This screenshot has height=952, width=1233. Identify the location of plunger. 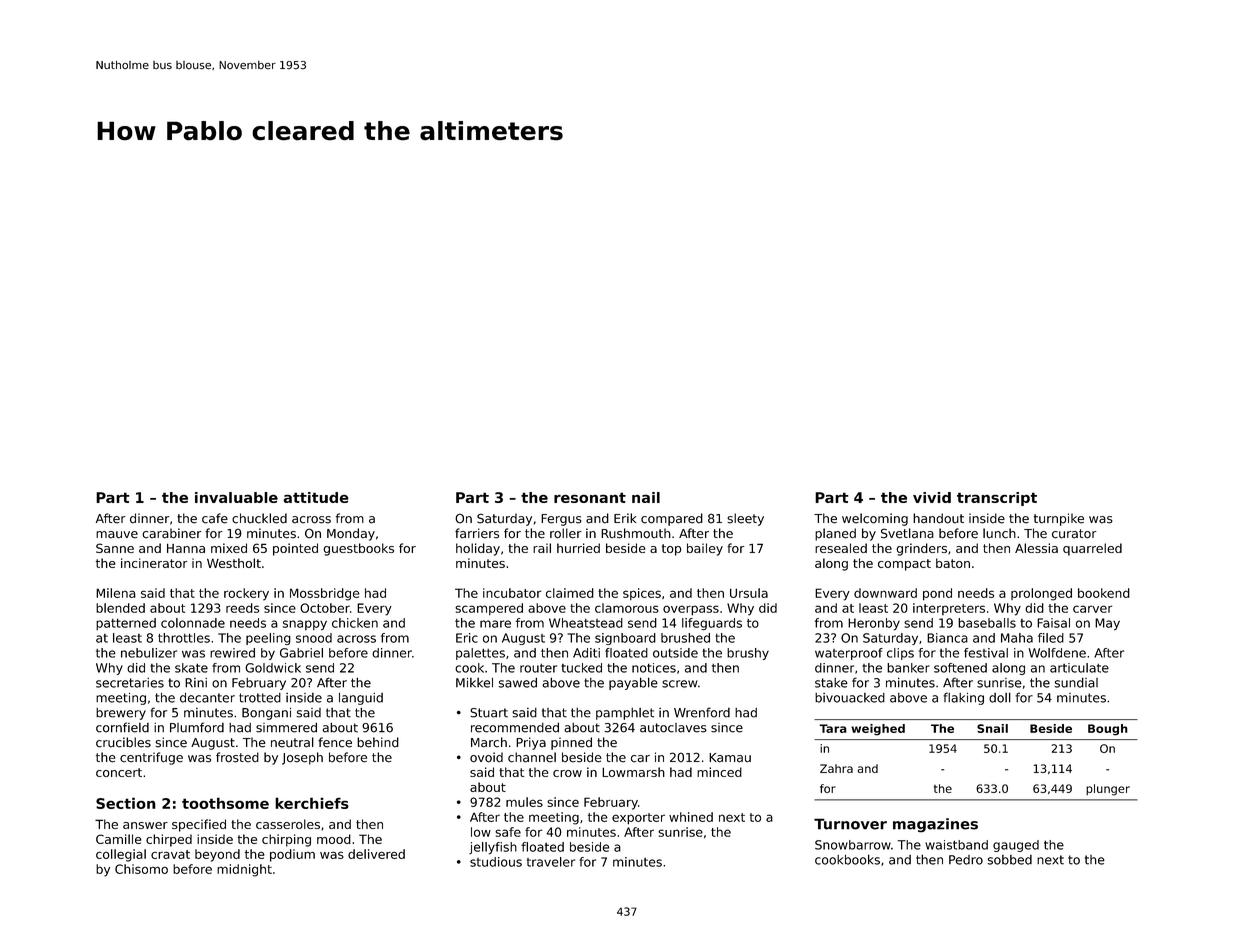
(1108, 790).
